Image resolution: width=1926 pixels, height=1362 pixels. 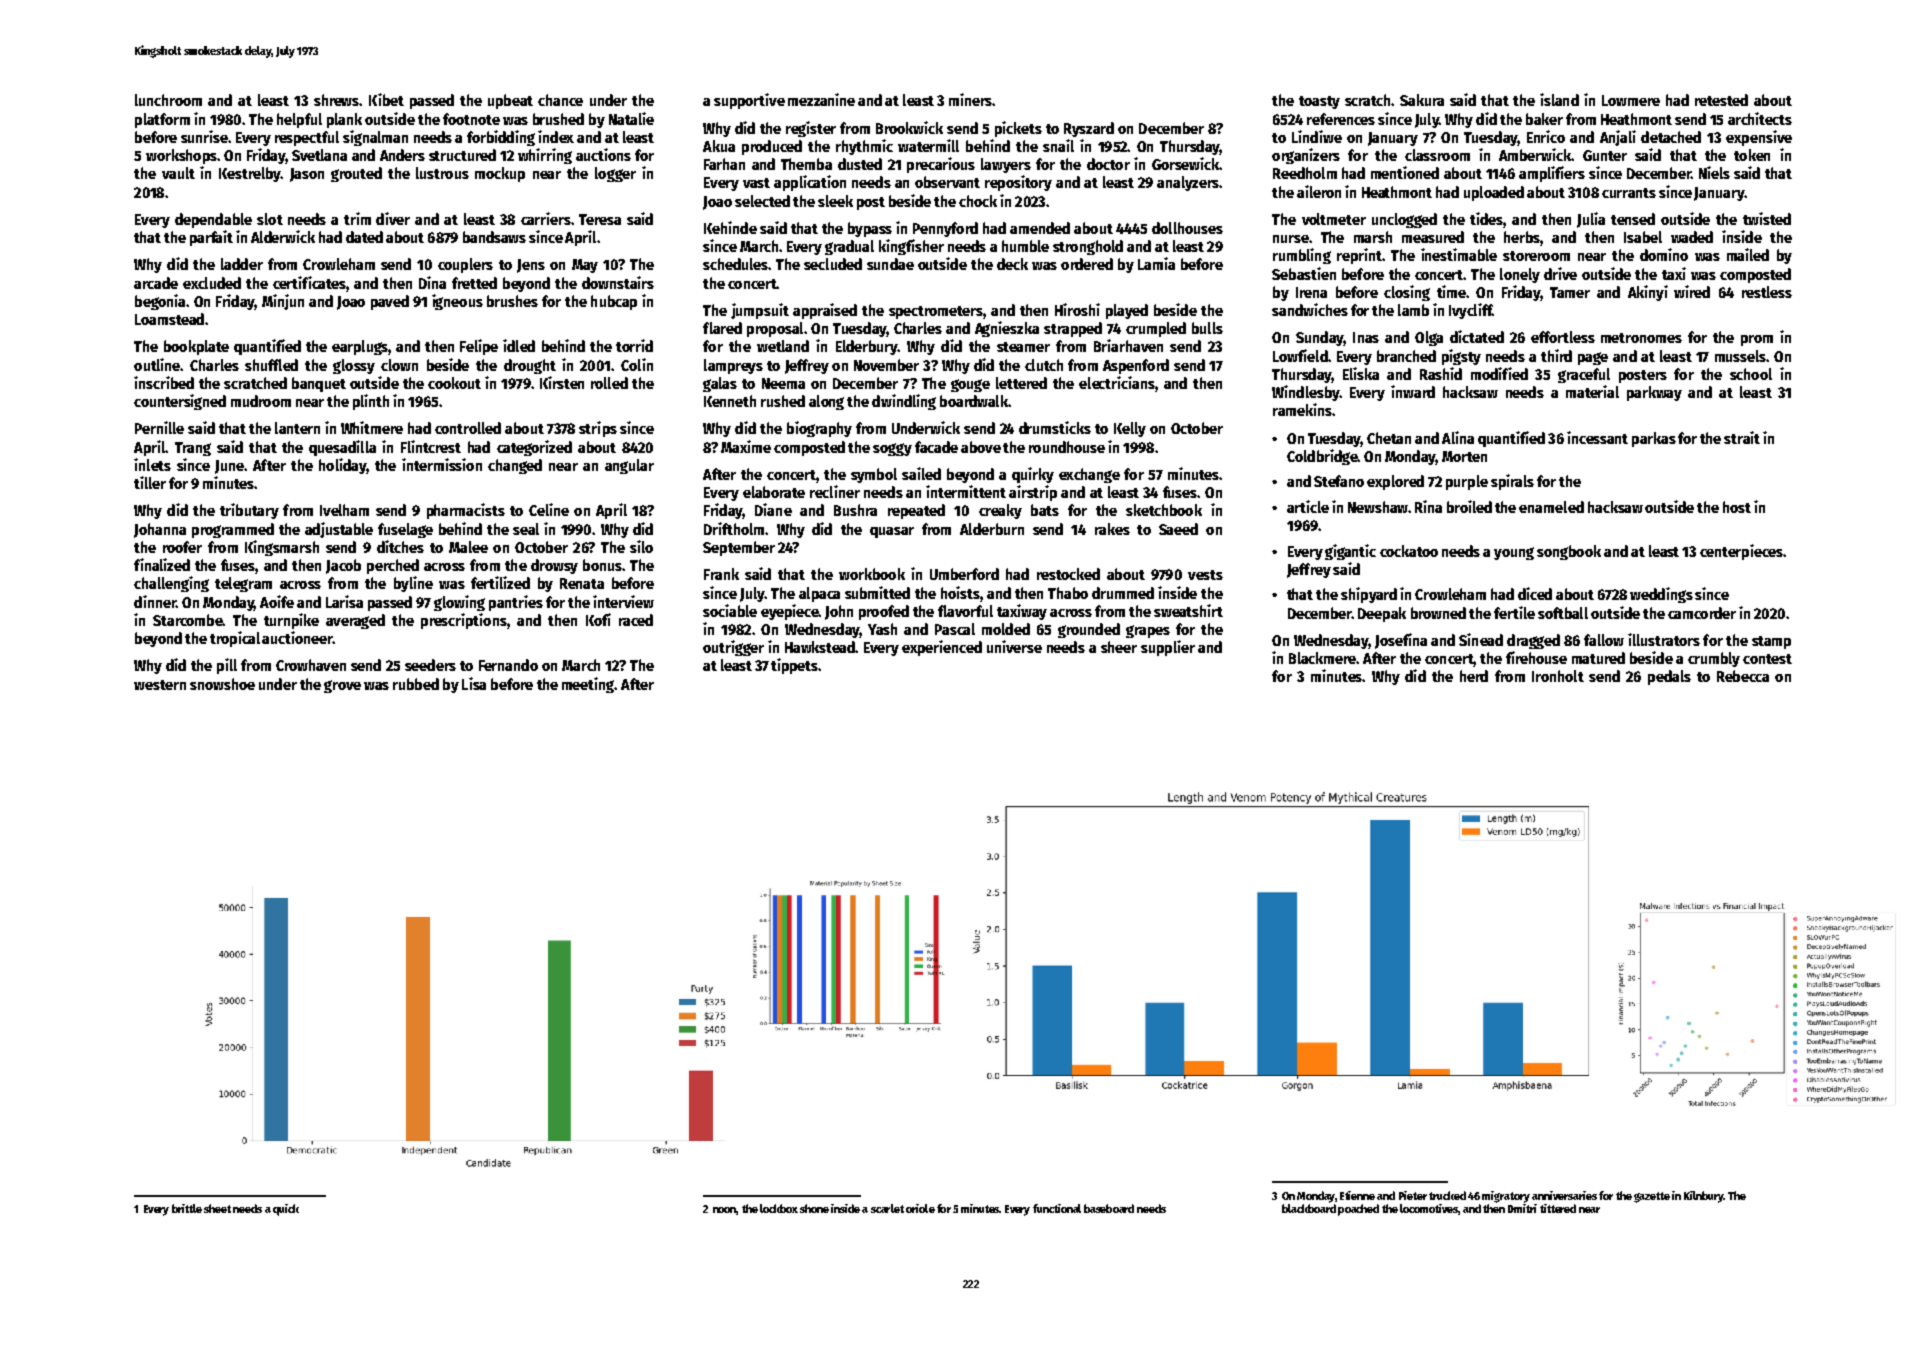 I want to click on miners, so click(x=970, y=99).
